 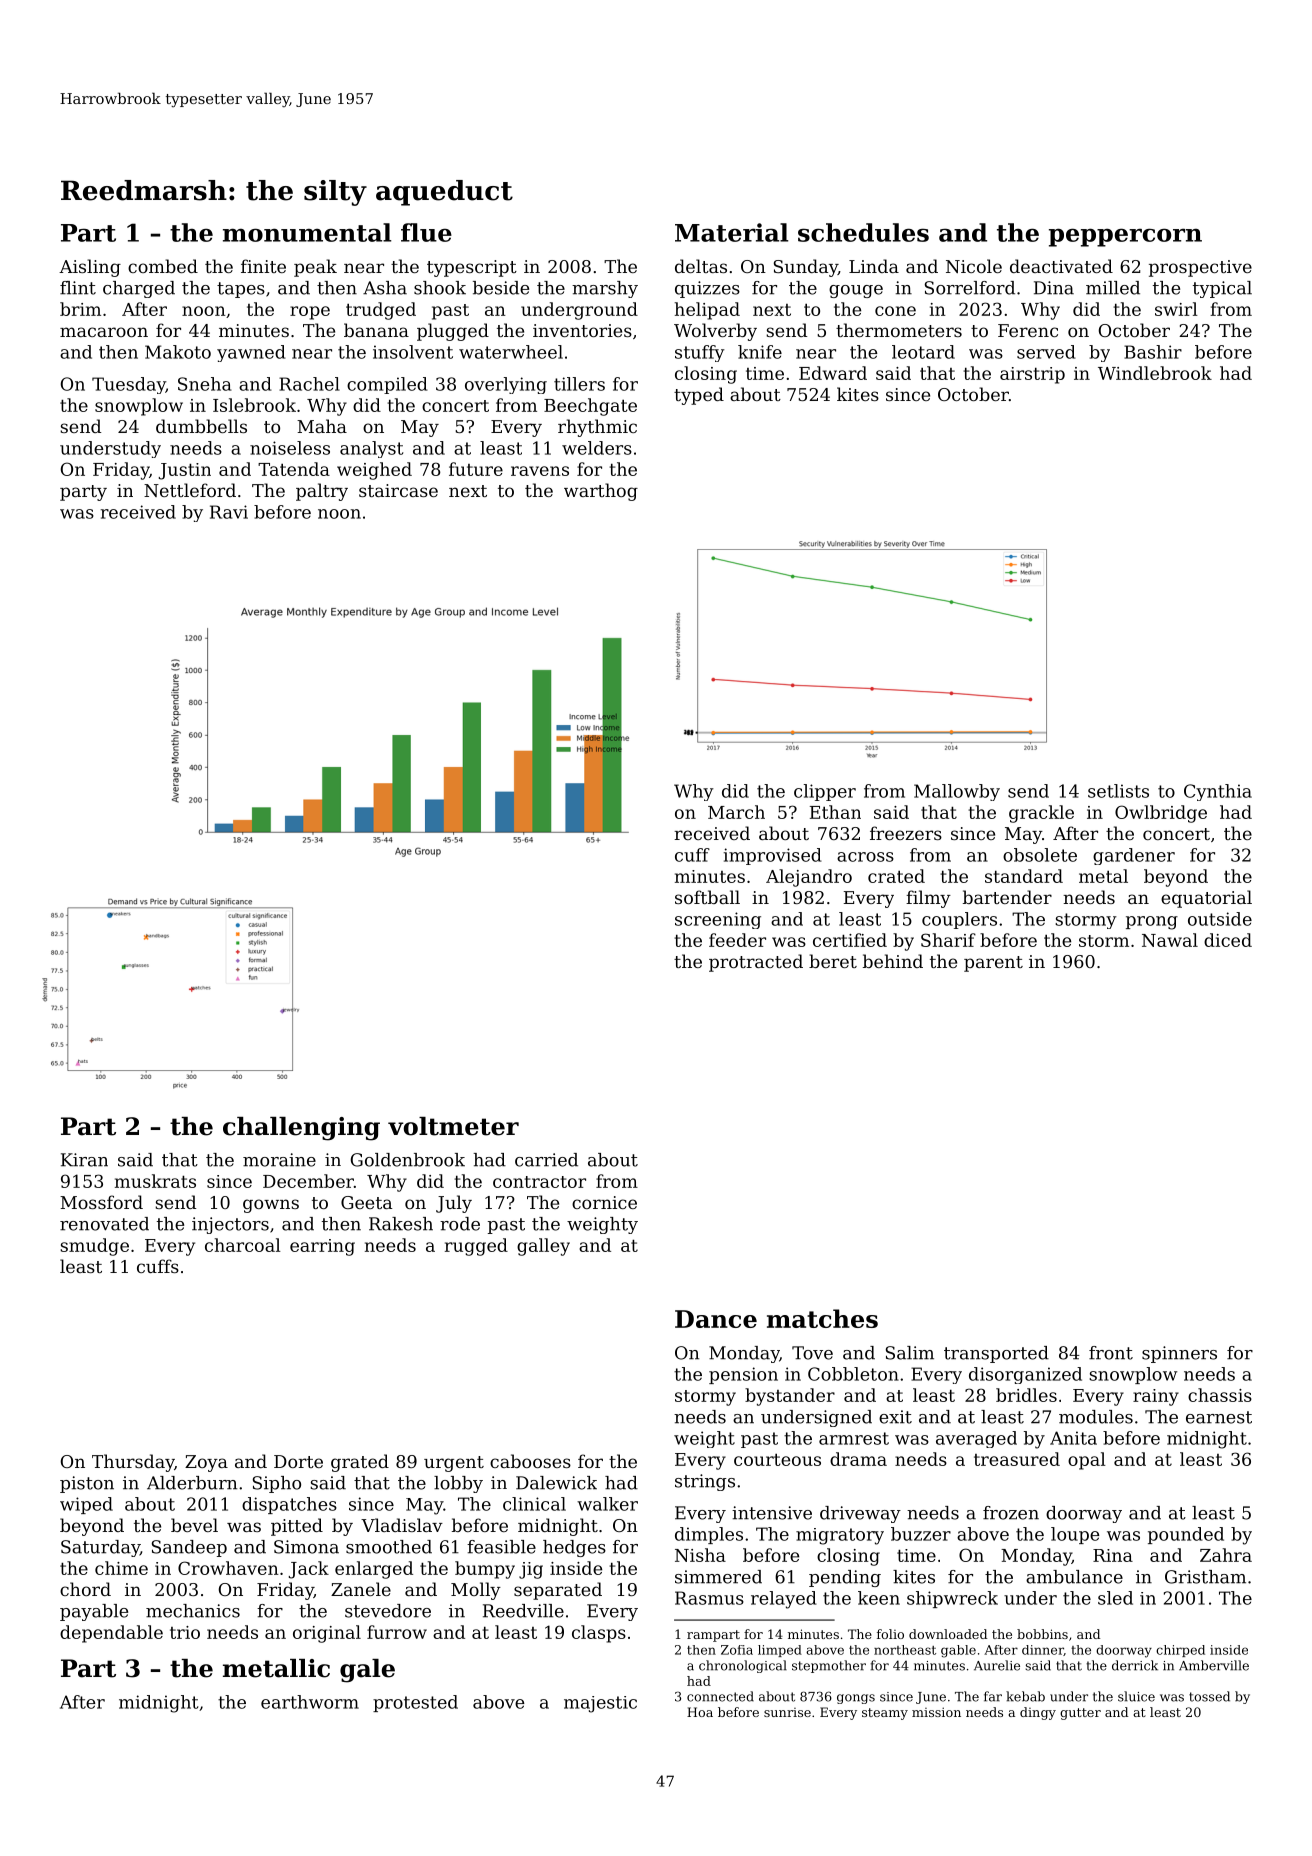 What do you see at coordinates (601, 492) in the screenshot?
I see `warthog` at bounding box center [601, 492].
